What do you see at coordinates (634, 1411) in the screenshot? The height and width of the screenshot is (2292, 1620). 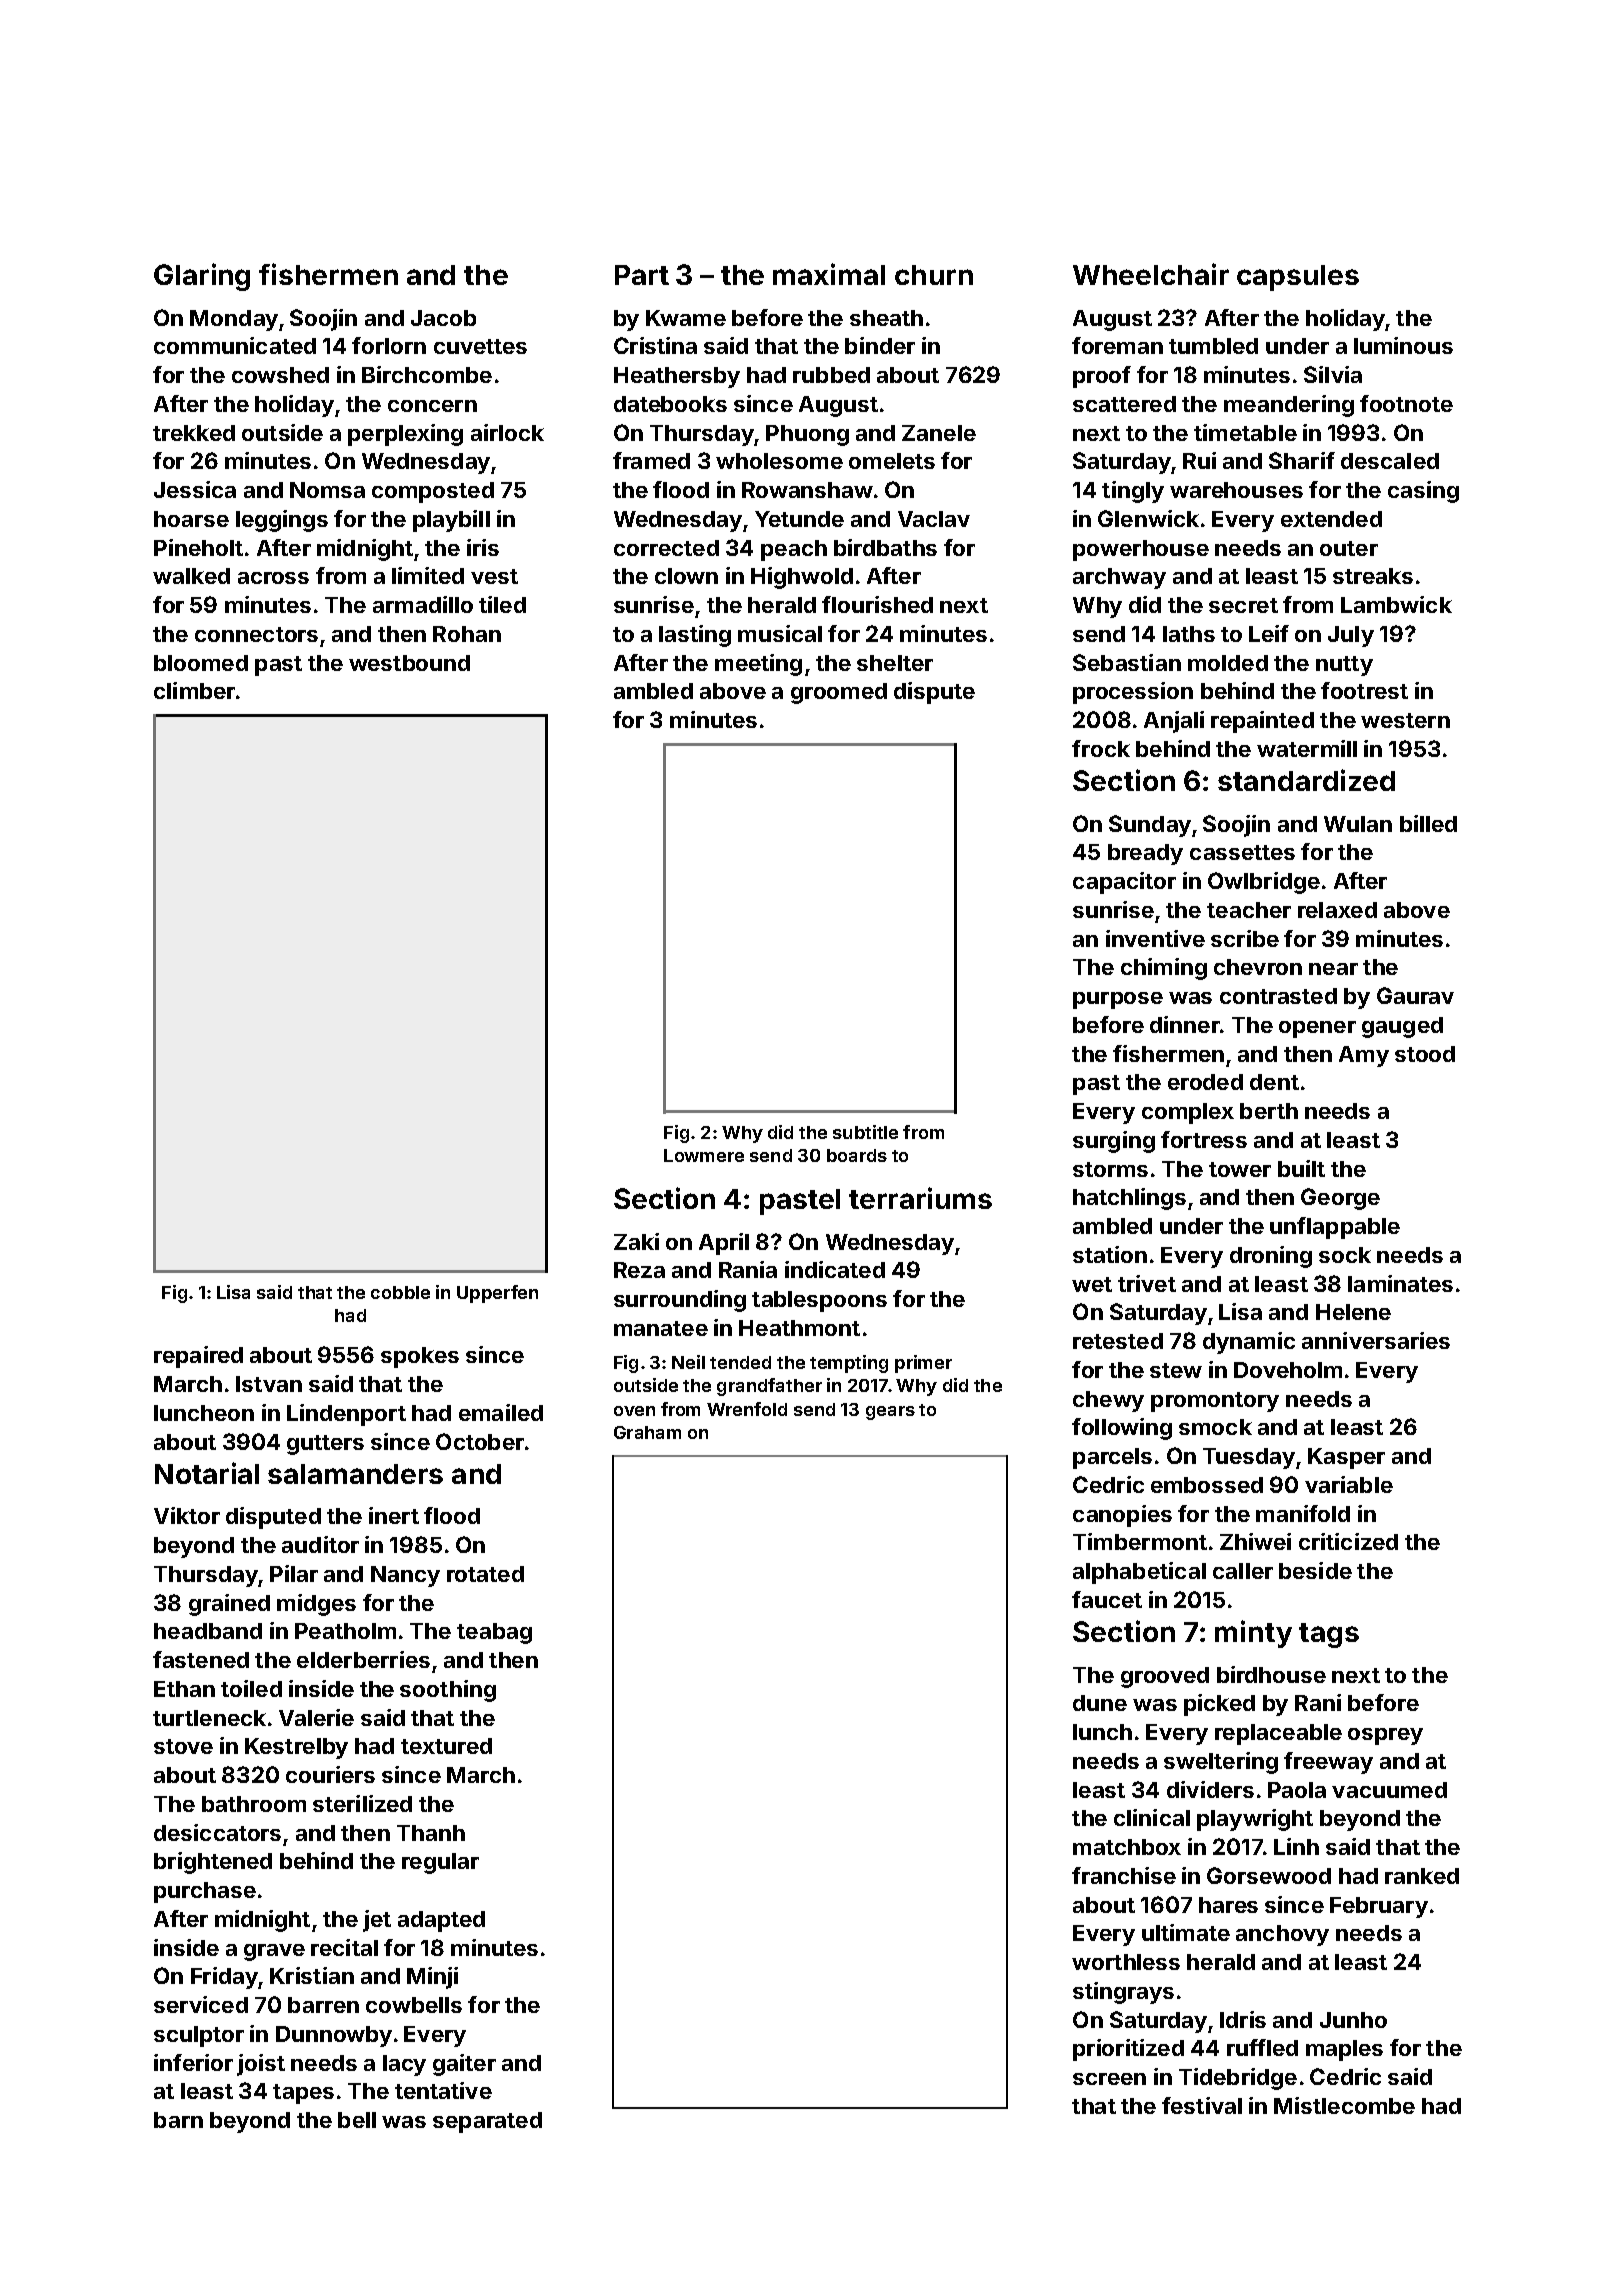 I see `oven` at bounding box center [634, 1411].
